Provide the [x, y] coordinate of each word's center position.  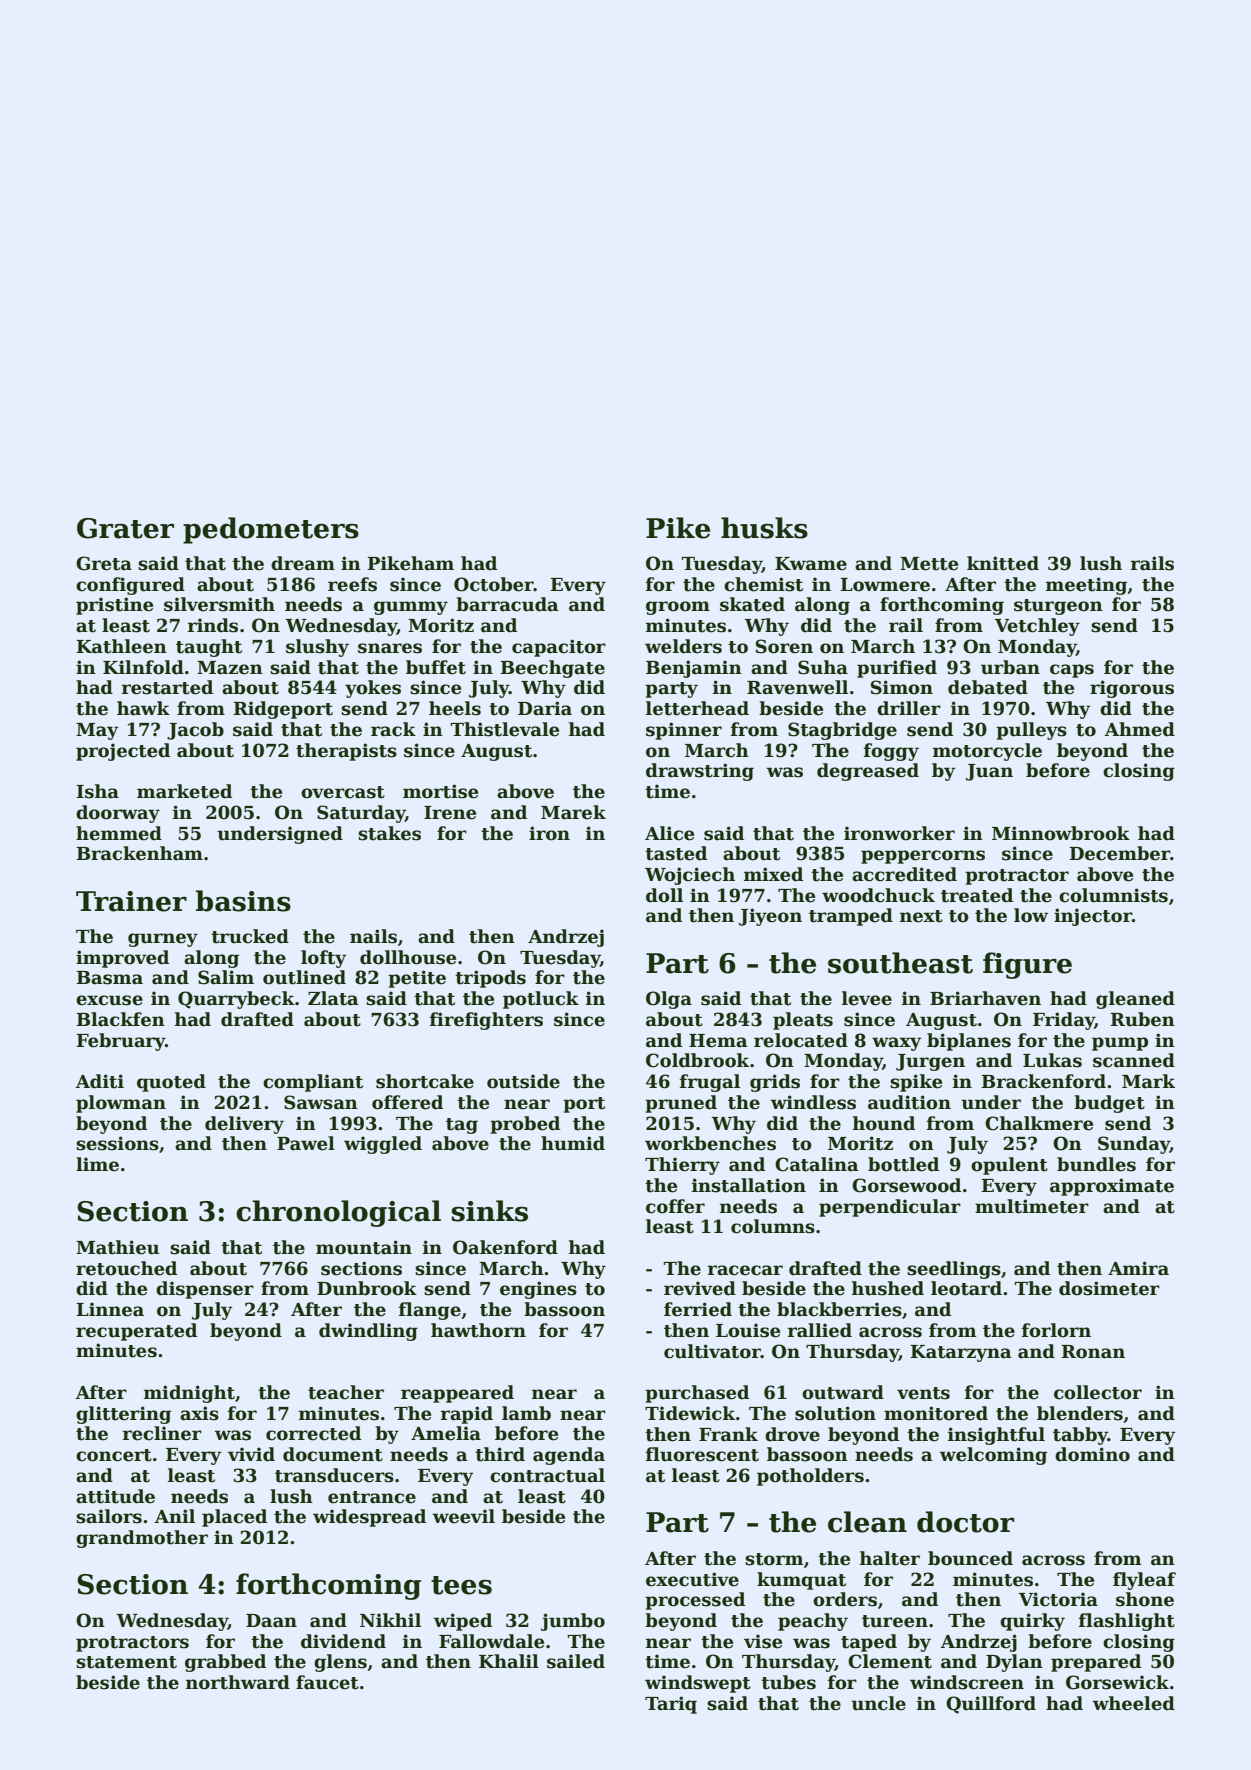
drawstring [700, 772]
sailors [109, 1516]
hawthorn [478, 1330]
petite [417, 979]
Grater [125, 528]
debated [988, 687]
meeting [1086, 586]
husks [764, 528]
